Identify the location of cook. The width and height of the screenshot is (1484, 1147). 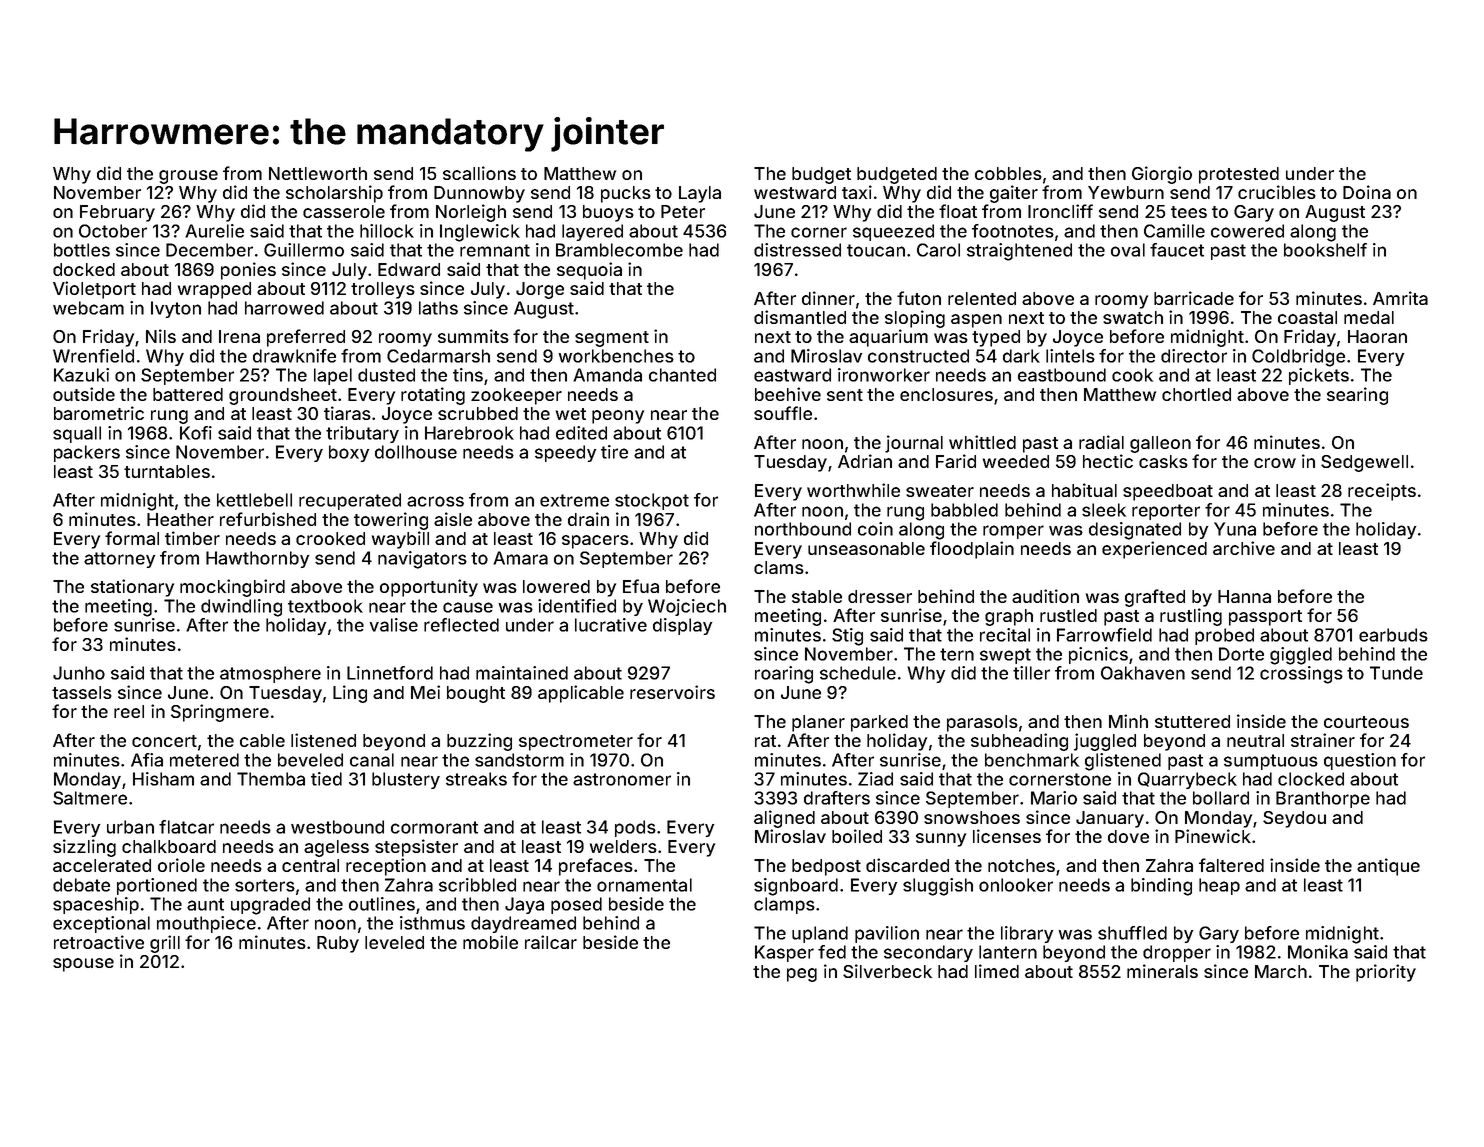
(1132, 375).
